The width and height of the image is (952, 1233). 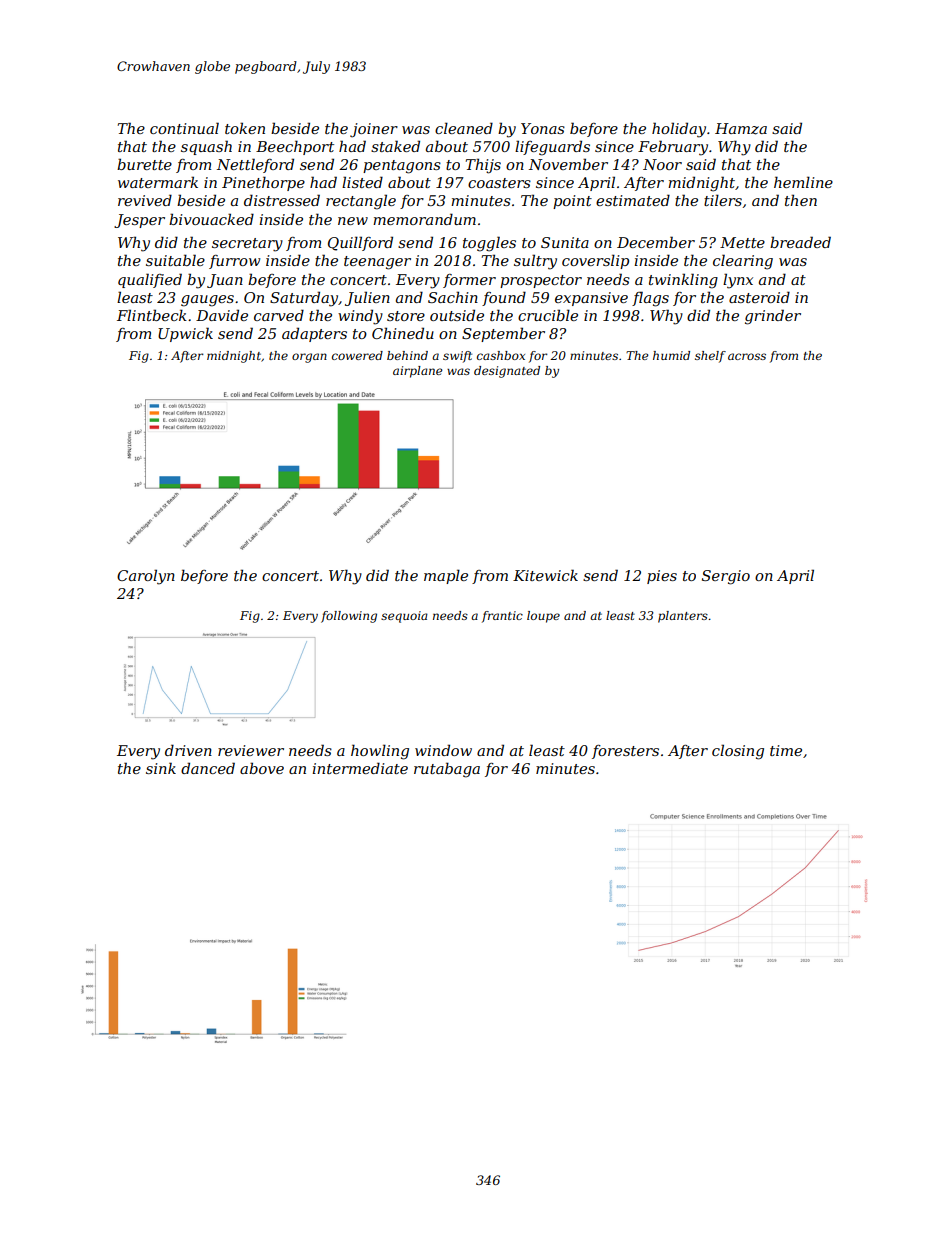 I want to click on Sergio, so click(x=726, y=577).
